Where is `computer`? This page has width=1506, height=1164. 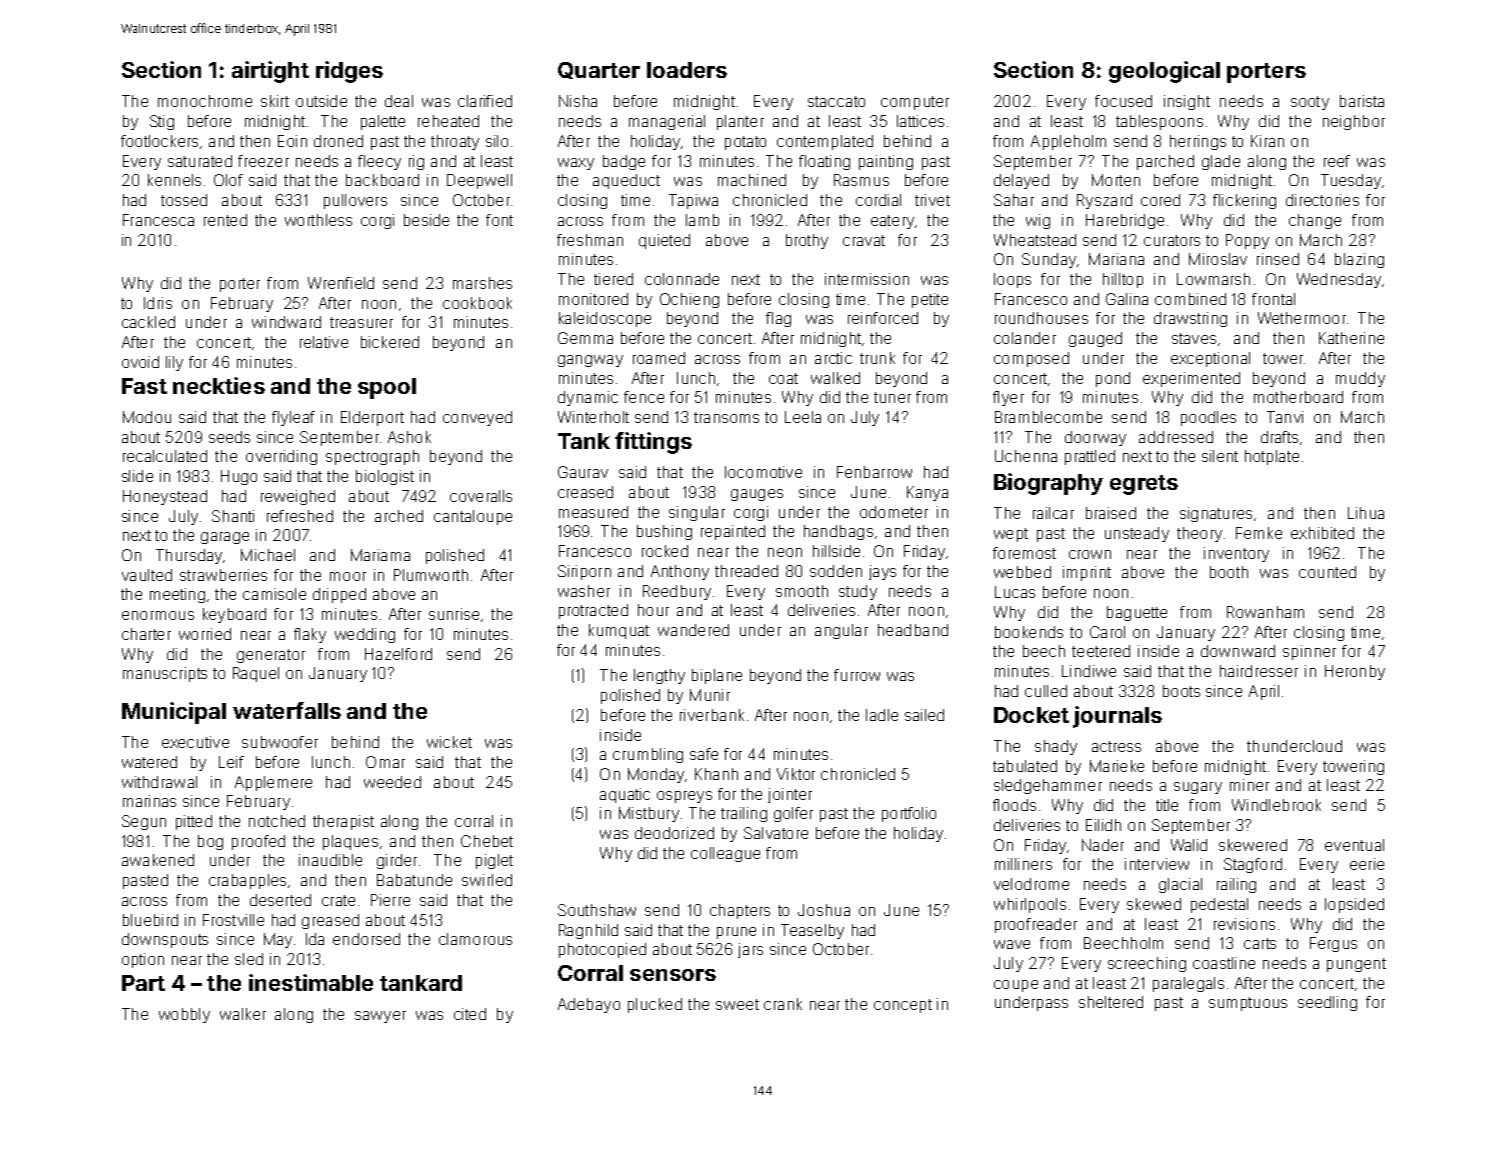
computer is located at coordinates (915, 103).
